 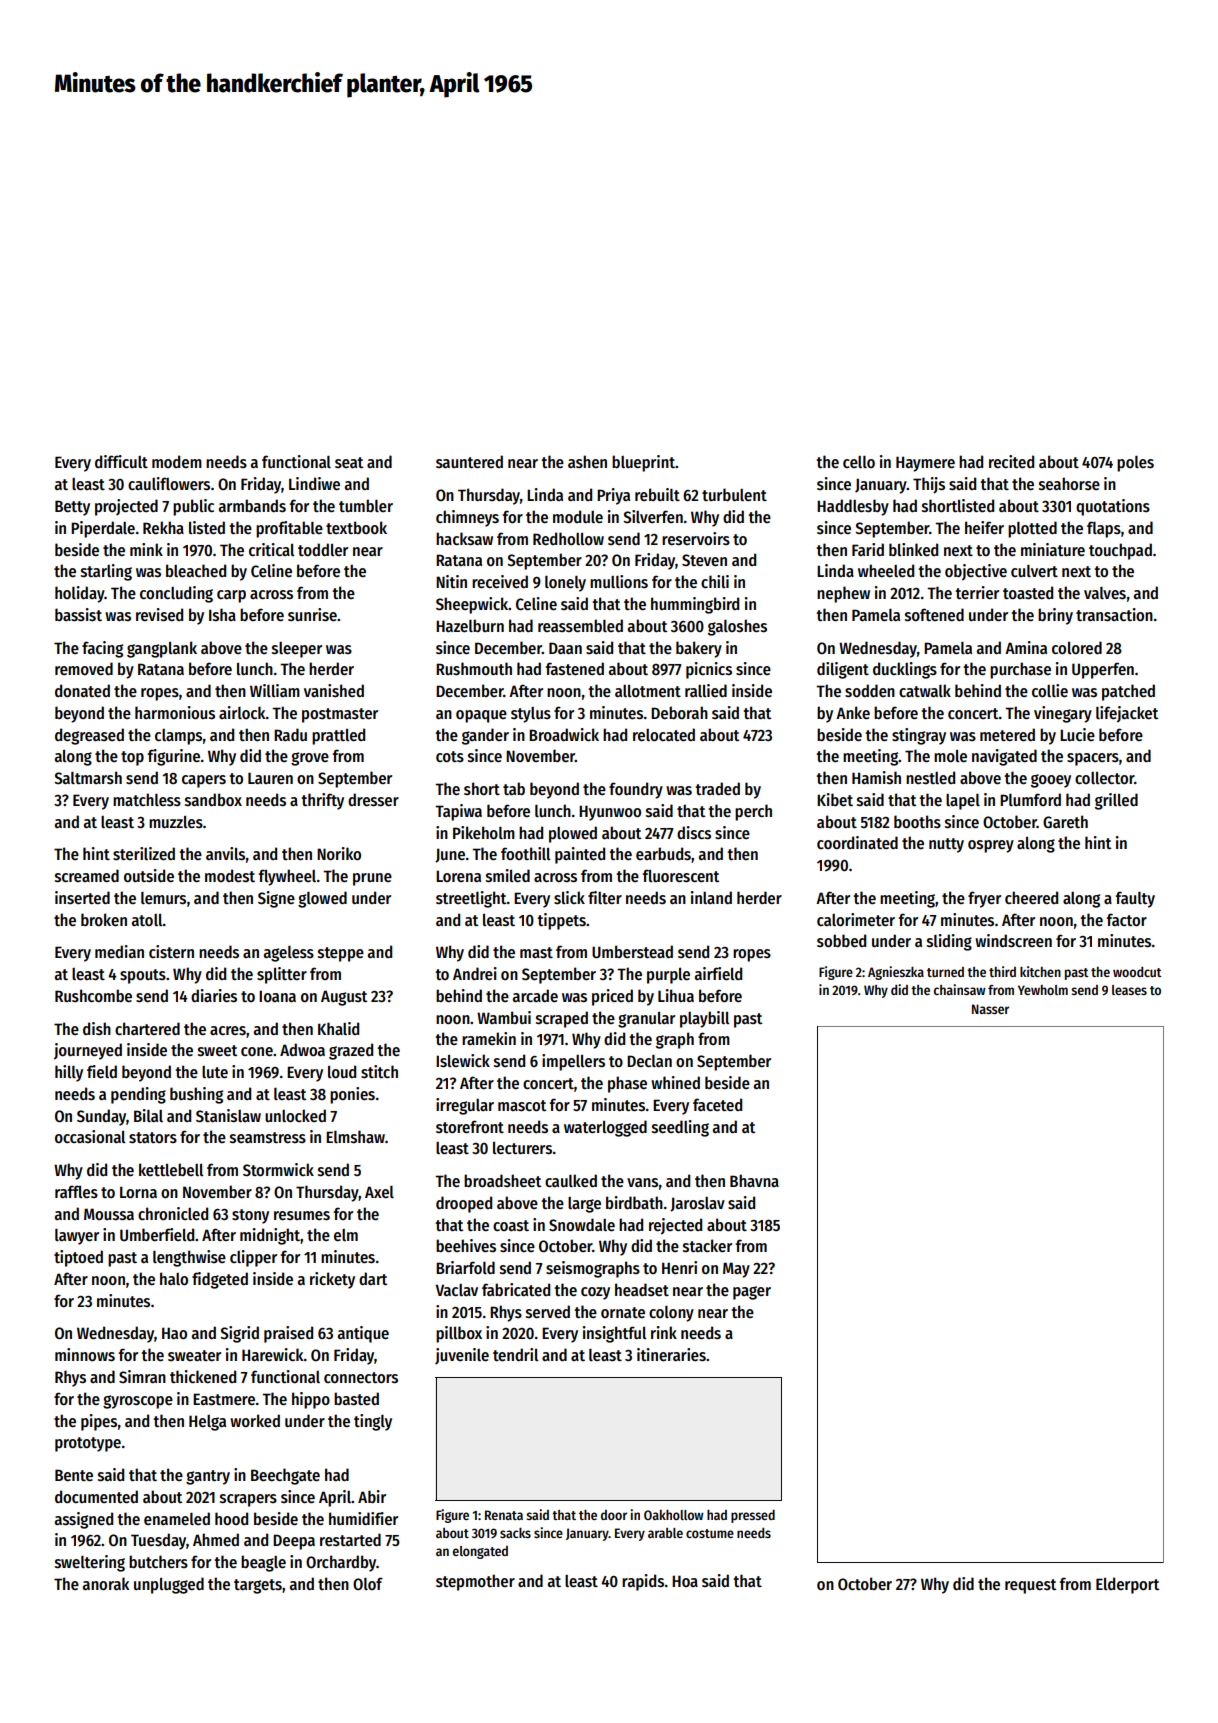 What do you see at coordinates (1030, 1586) in the screenshot?
I see `request` at bounding box center [1030, 1586].
